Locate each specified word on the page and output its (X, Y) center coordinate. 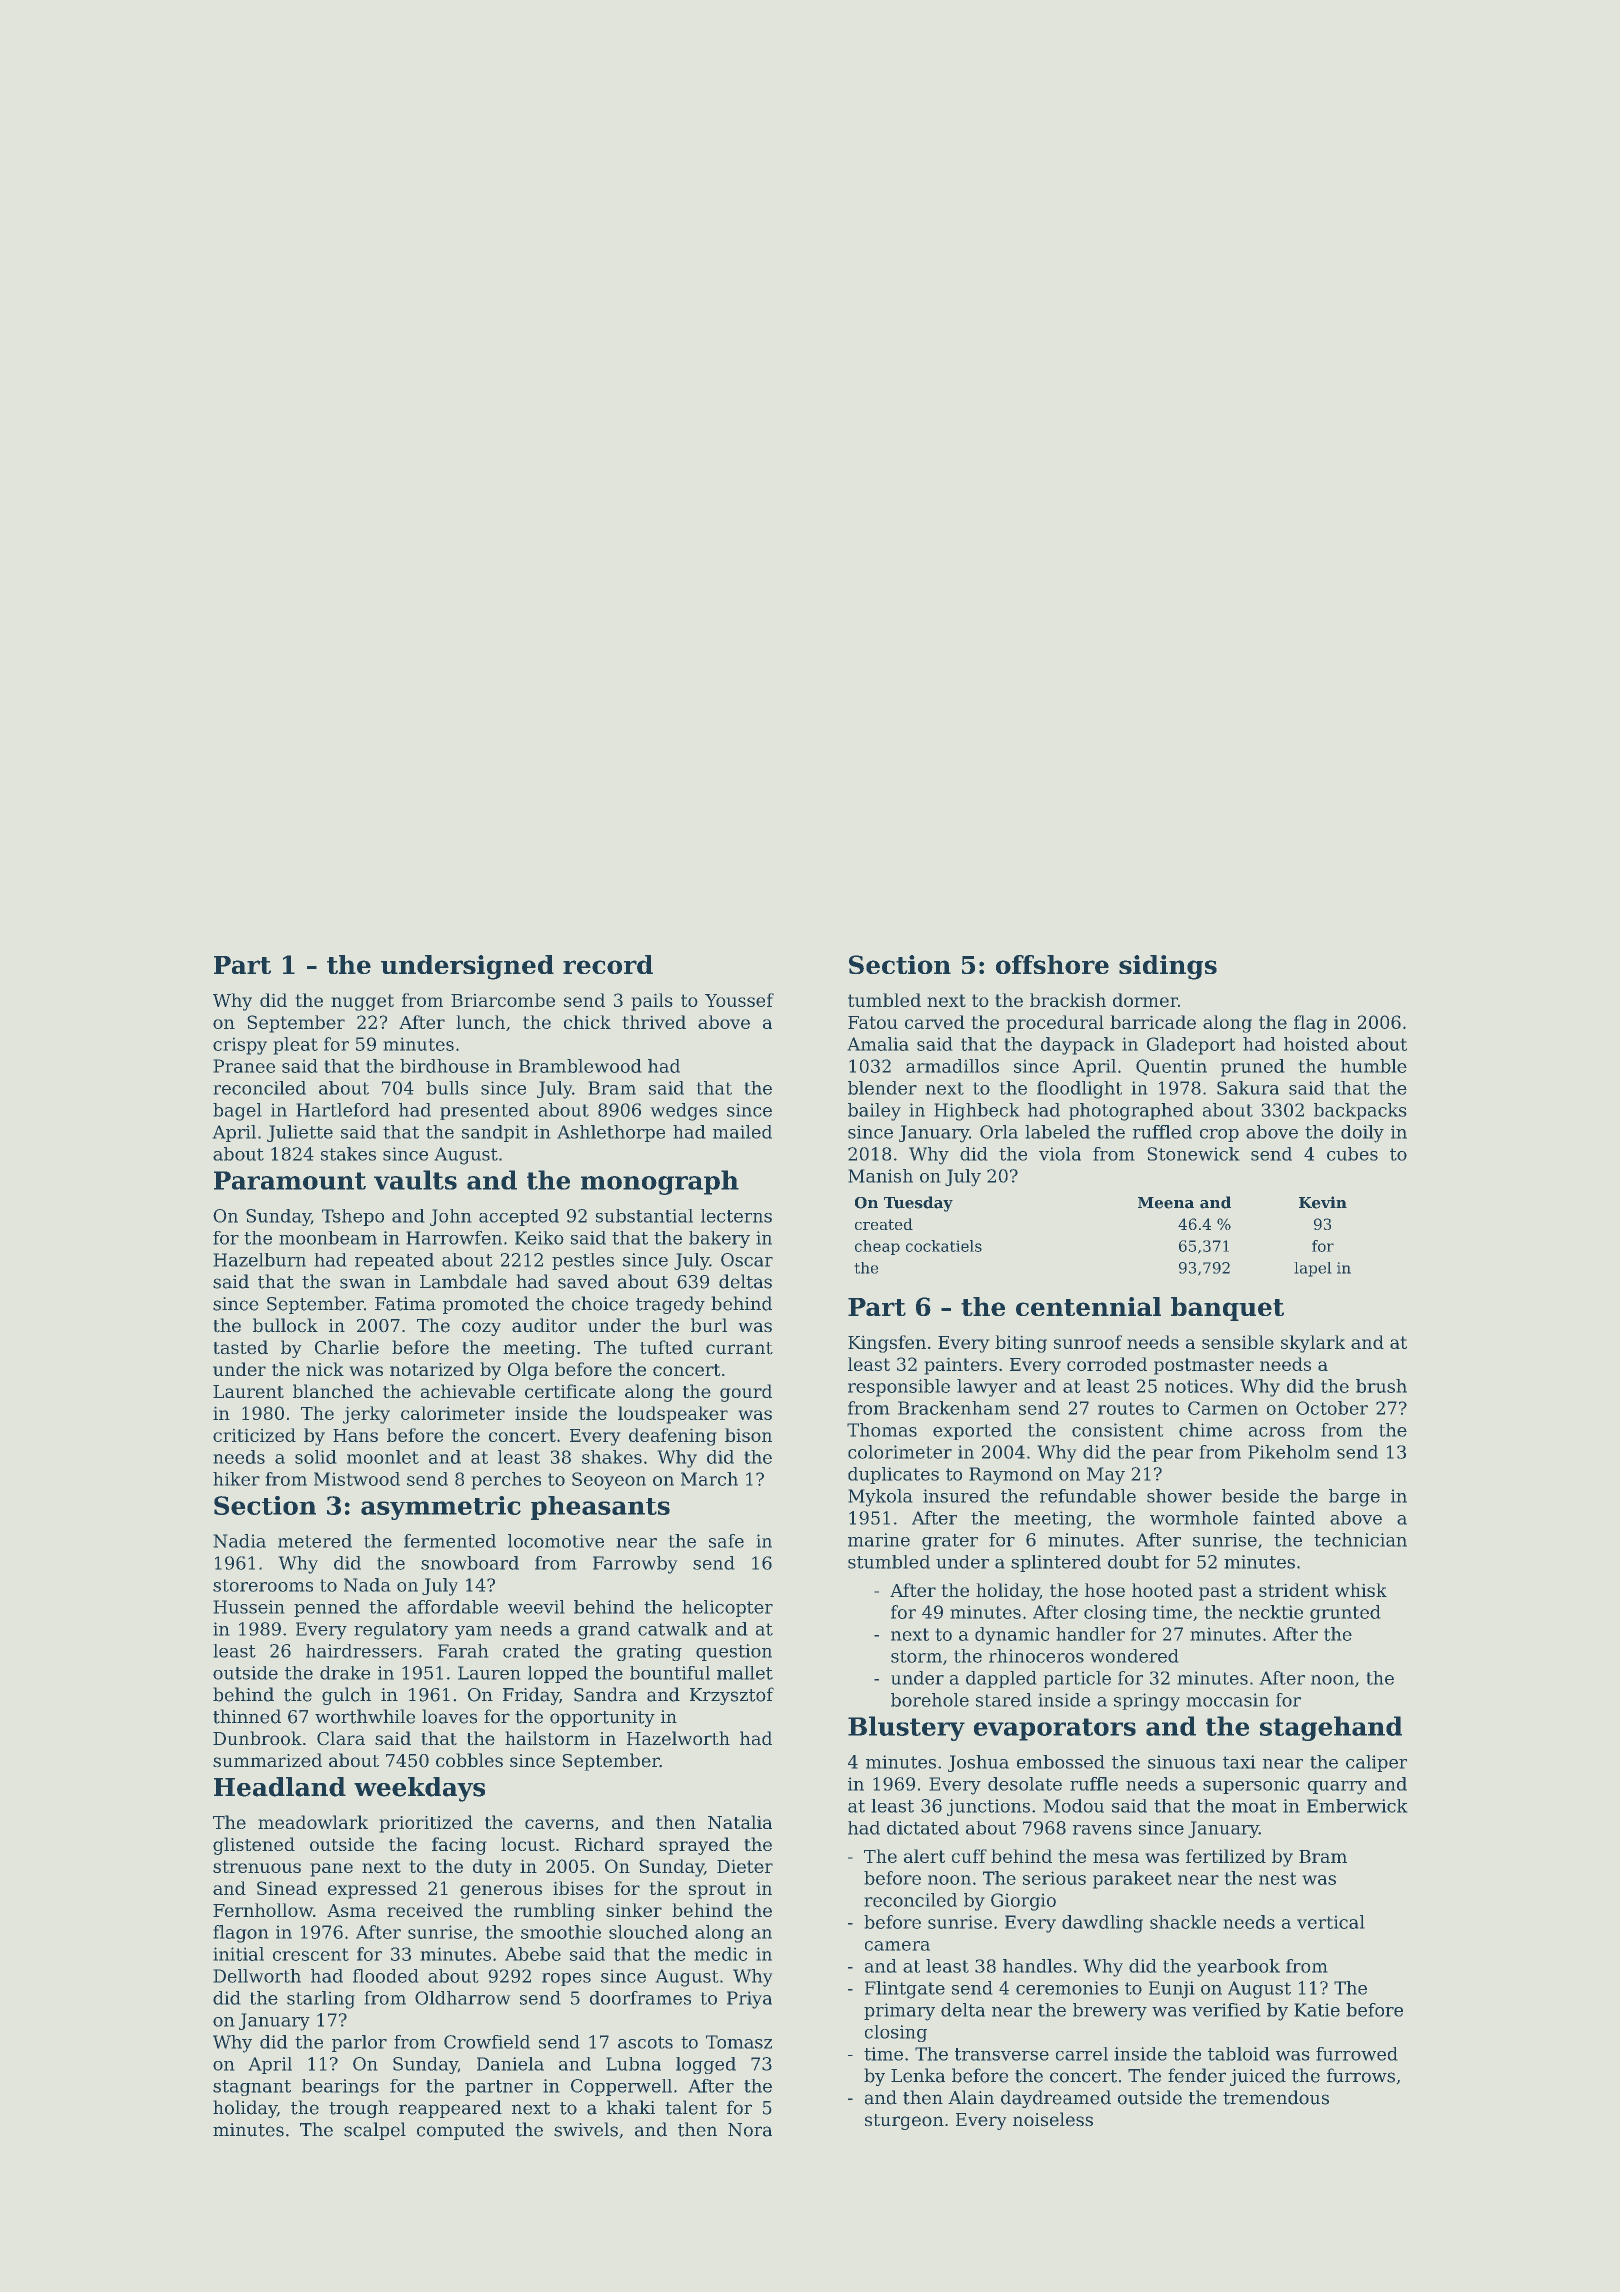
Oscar (747, 1260)
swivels (586, 2129)
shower (1179, 1496)
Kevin (1323, 1202)
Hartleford (343, 1110)
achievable (468, 1391)
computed (461, 2131)
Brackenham (954, 1408)
